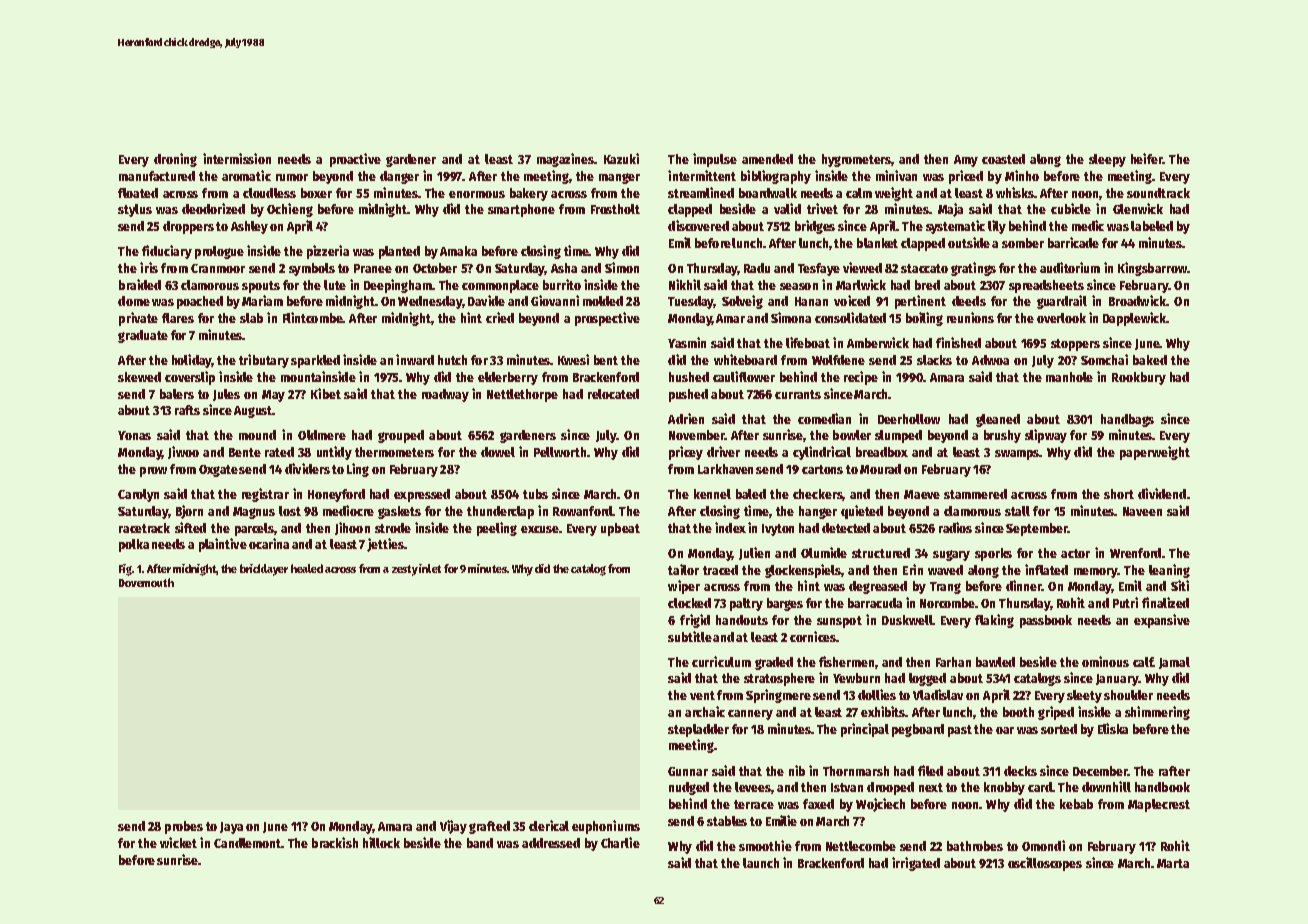 The width and height of the screenshot is (1308, 924). Describe the element at coordinates (1017, 455) in the screenshot. I see `swamps` at that location.
